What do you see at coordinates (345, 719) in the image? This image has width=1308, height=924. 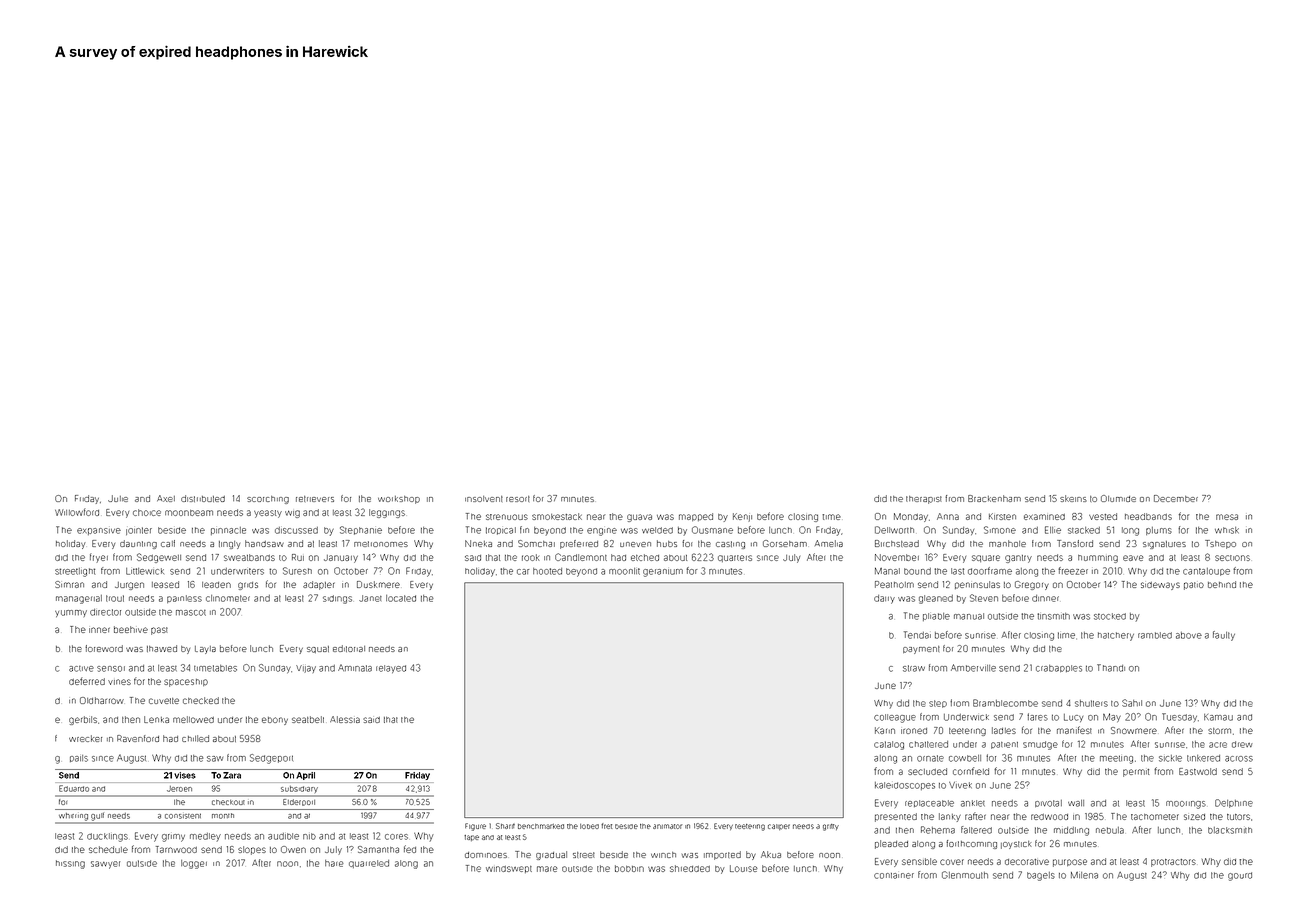 I see `Alessia` at bounding box center [345, 719].
